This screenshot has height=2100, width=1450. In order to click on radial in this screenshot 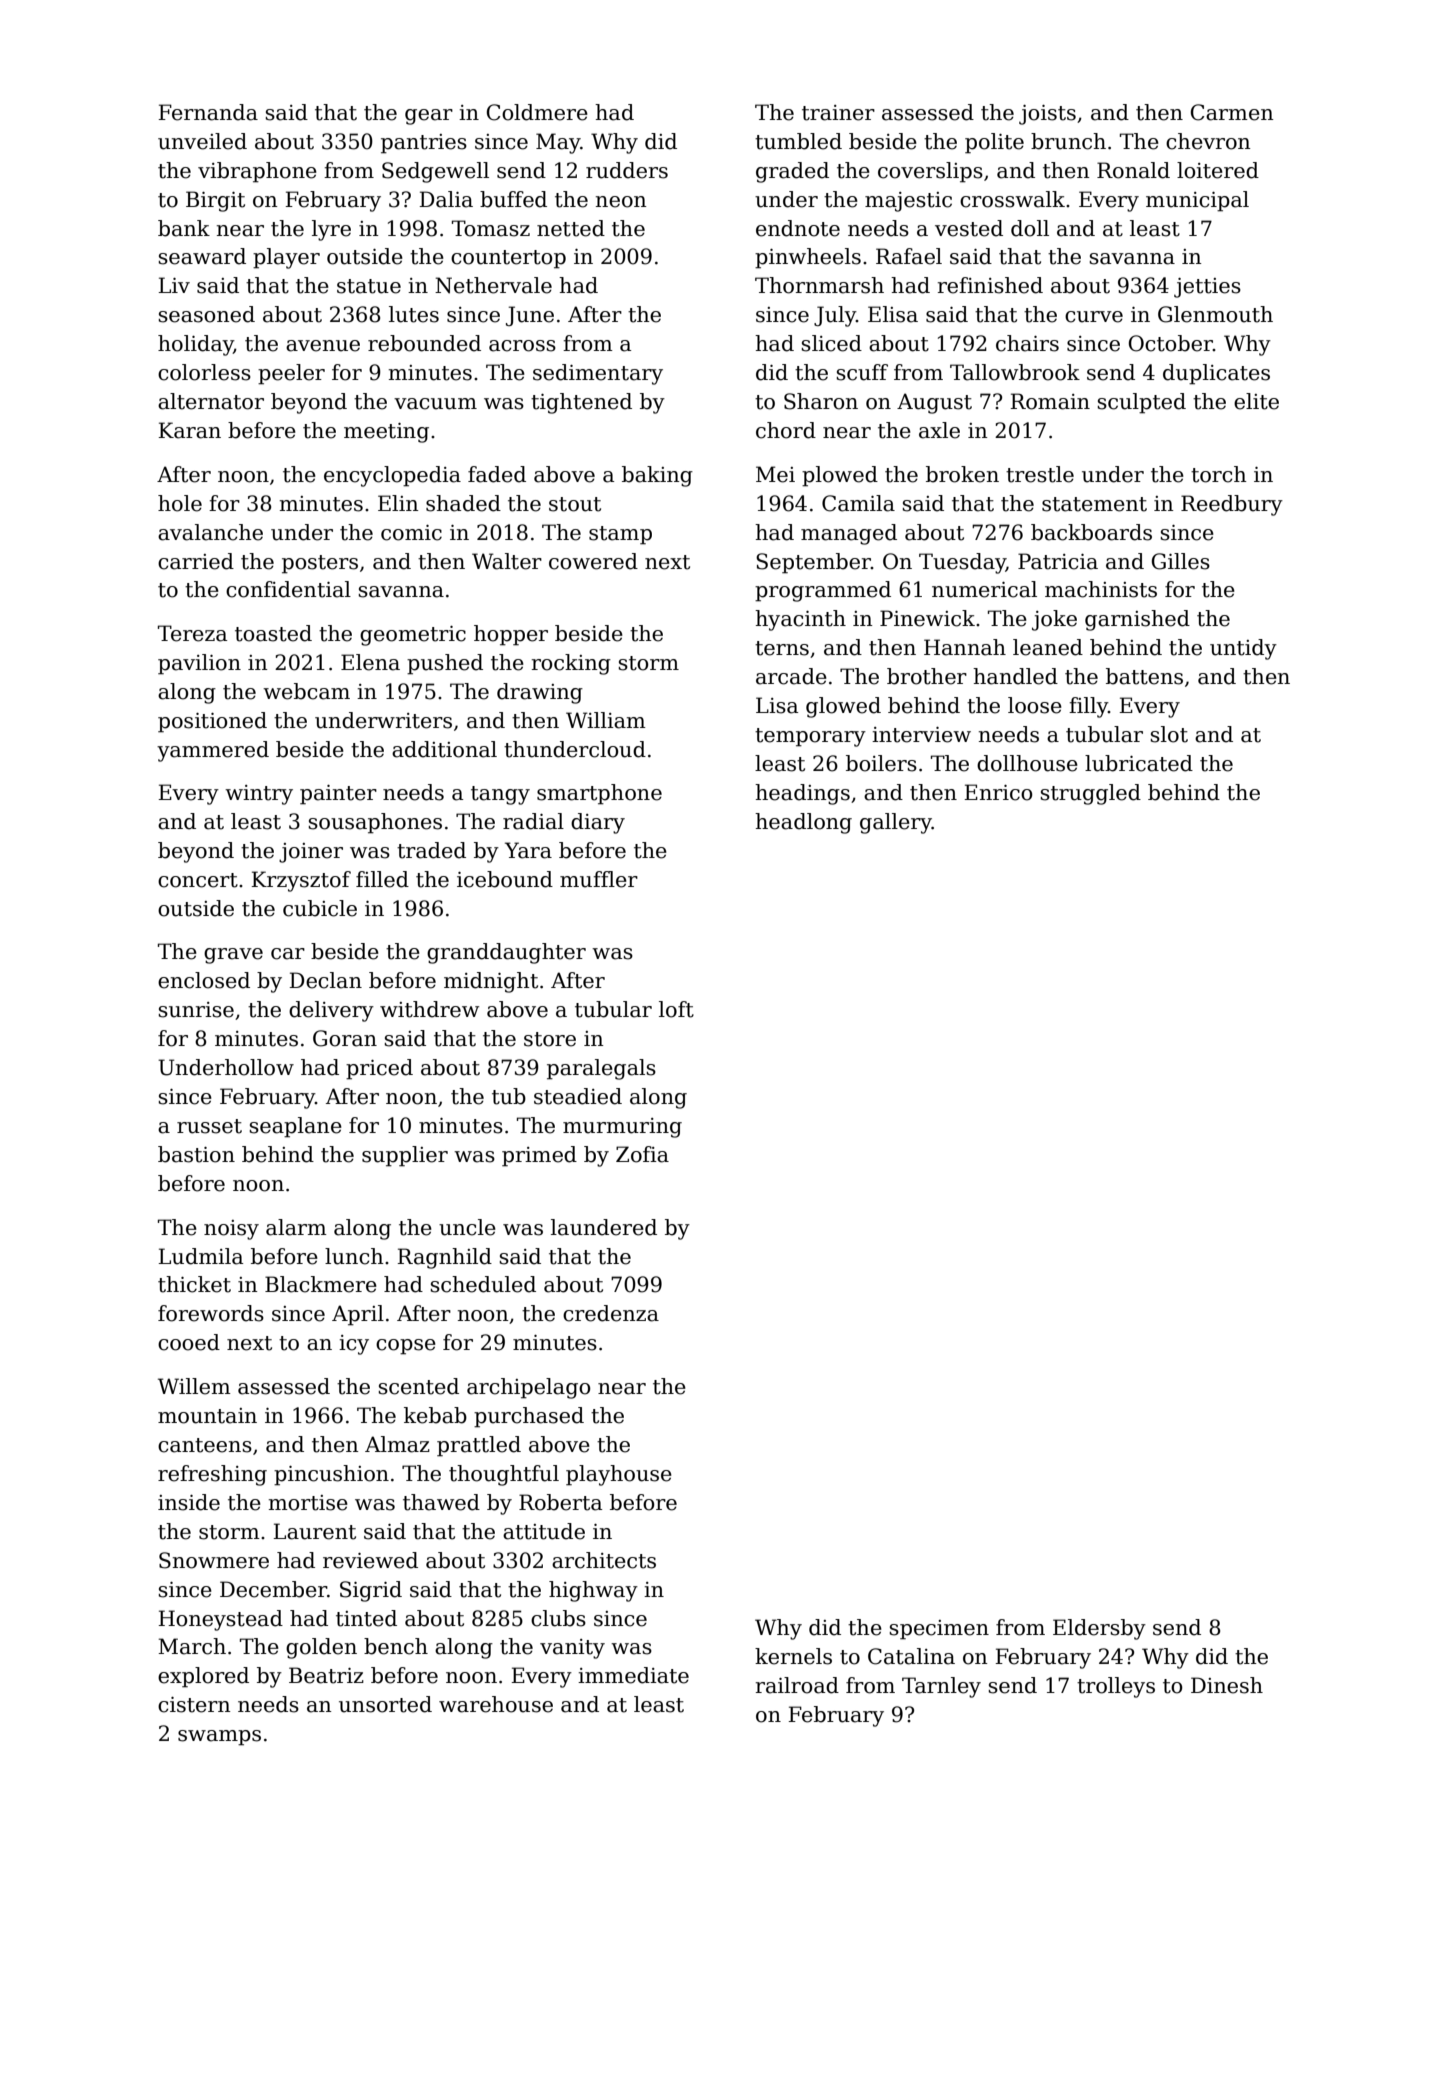, I will do `click(533, 821)`.
